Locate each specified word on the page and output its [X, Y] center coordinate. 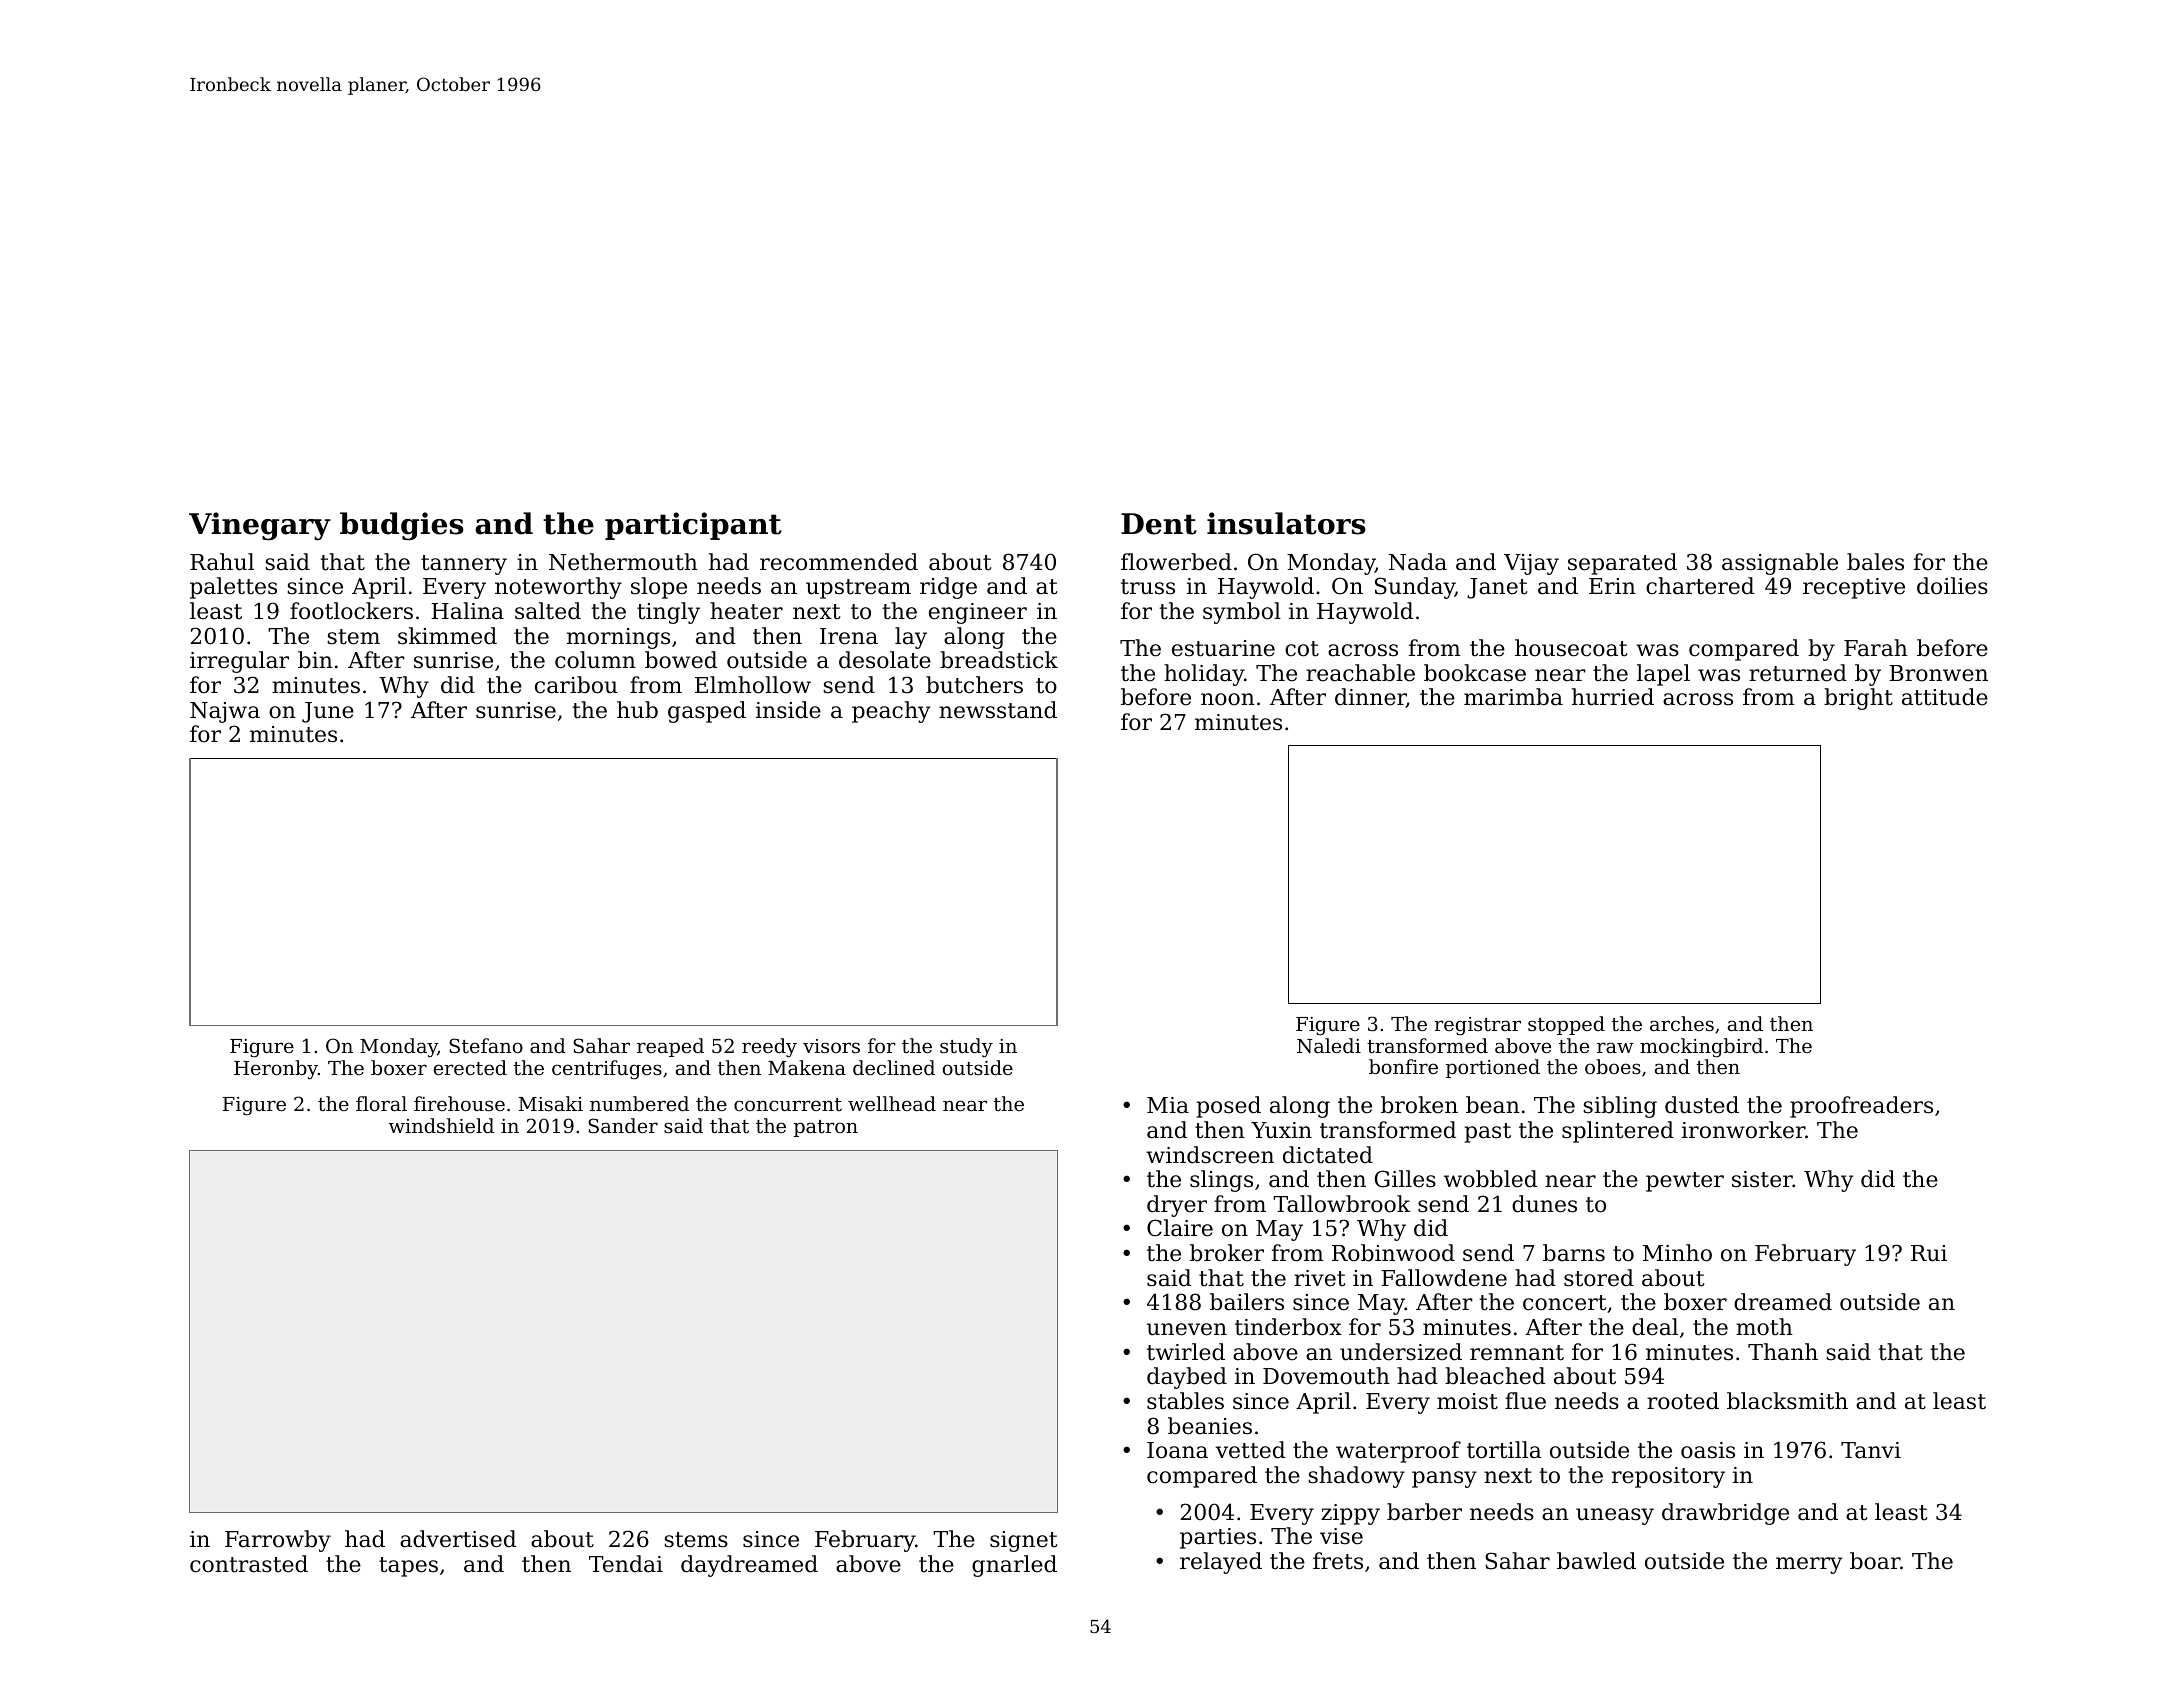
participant [693, 526]
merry [1809, 1565]
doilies [1952, 586]
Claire [1180, 1228]
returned [1798, 673]
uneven [1187, 1329]
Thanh [1783, 1352]
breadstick [999, 660]
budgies [402, 526]
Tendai [626, 1564]
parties [1218, 1538]
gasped [707, 712]
